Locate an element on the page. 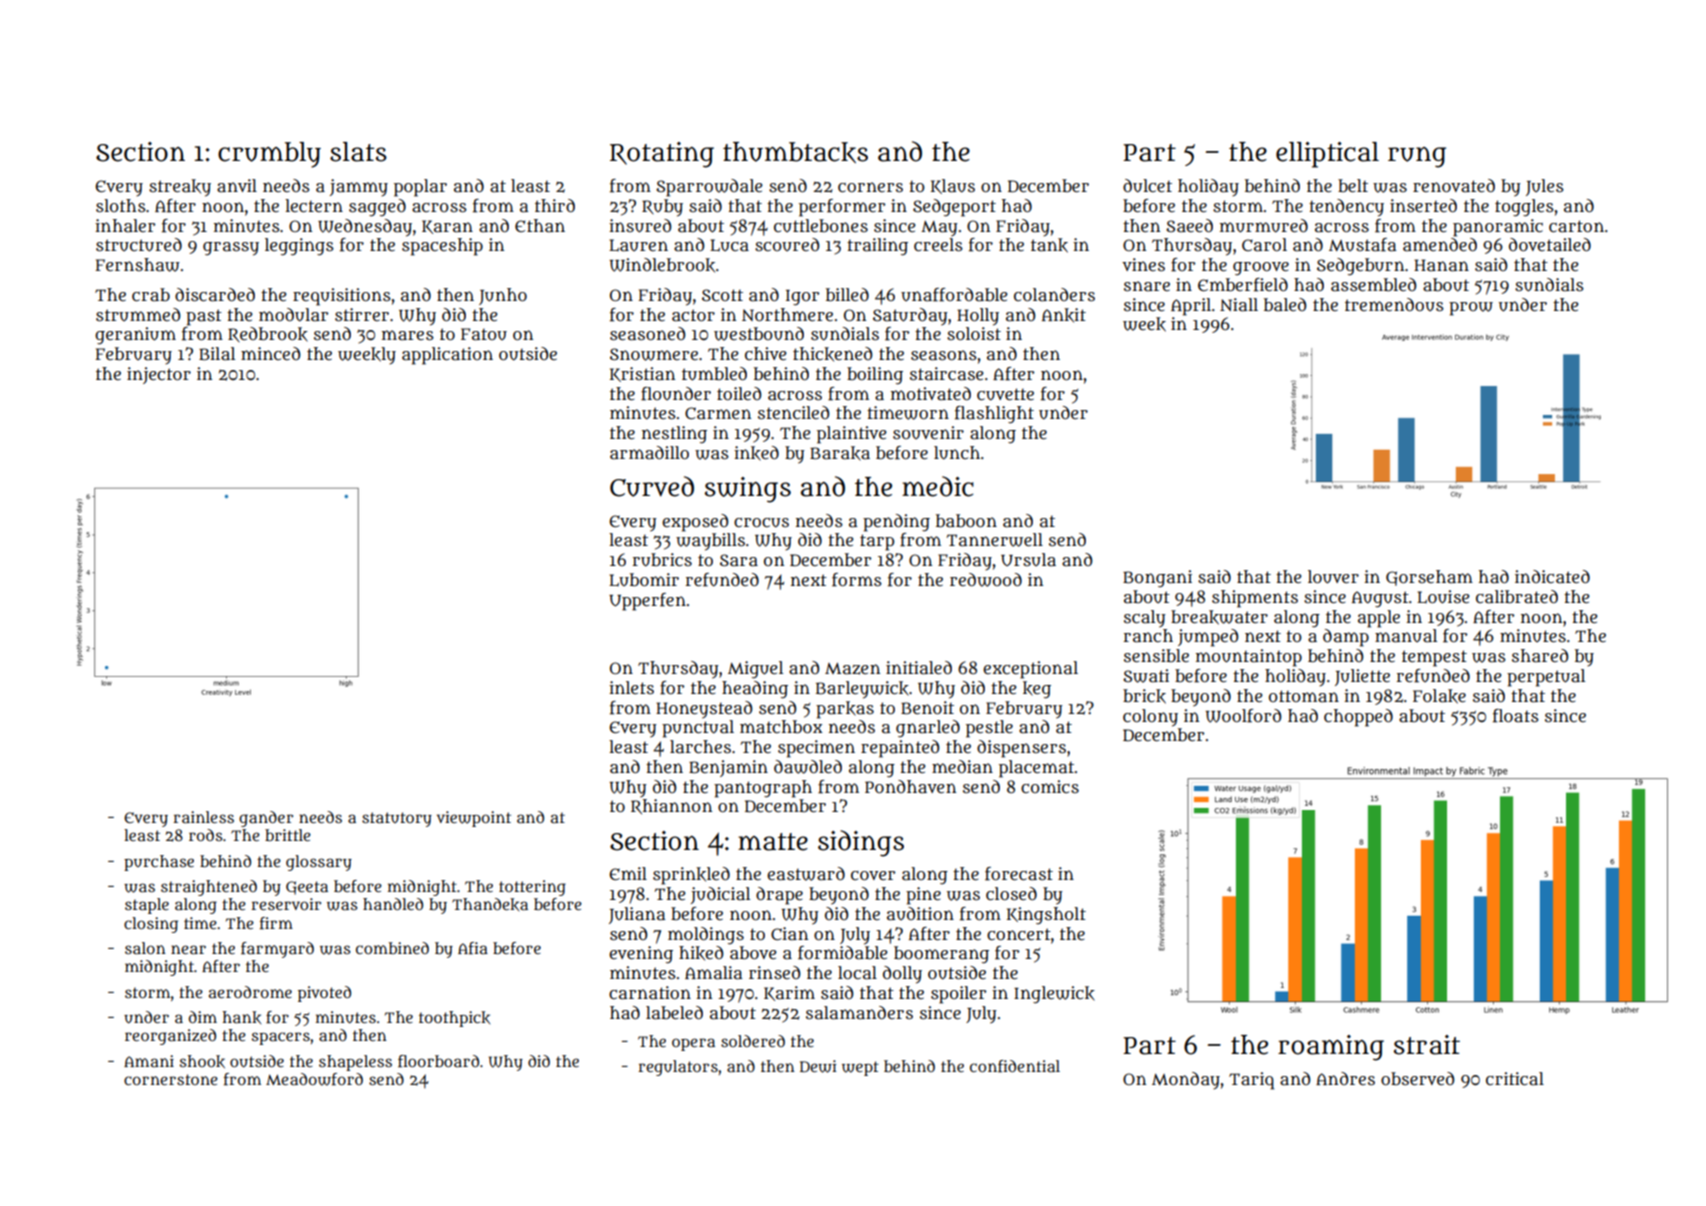 Image resolution: width=1706 pixels, height=1206 pixels. Juliette is located at coordinates (1362, 677).
